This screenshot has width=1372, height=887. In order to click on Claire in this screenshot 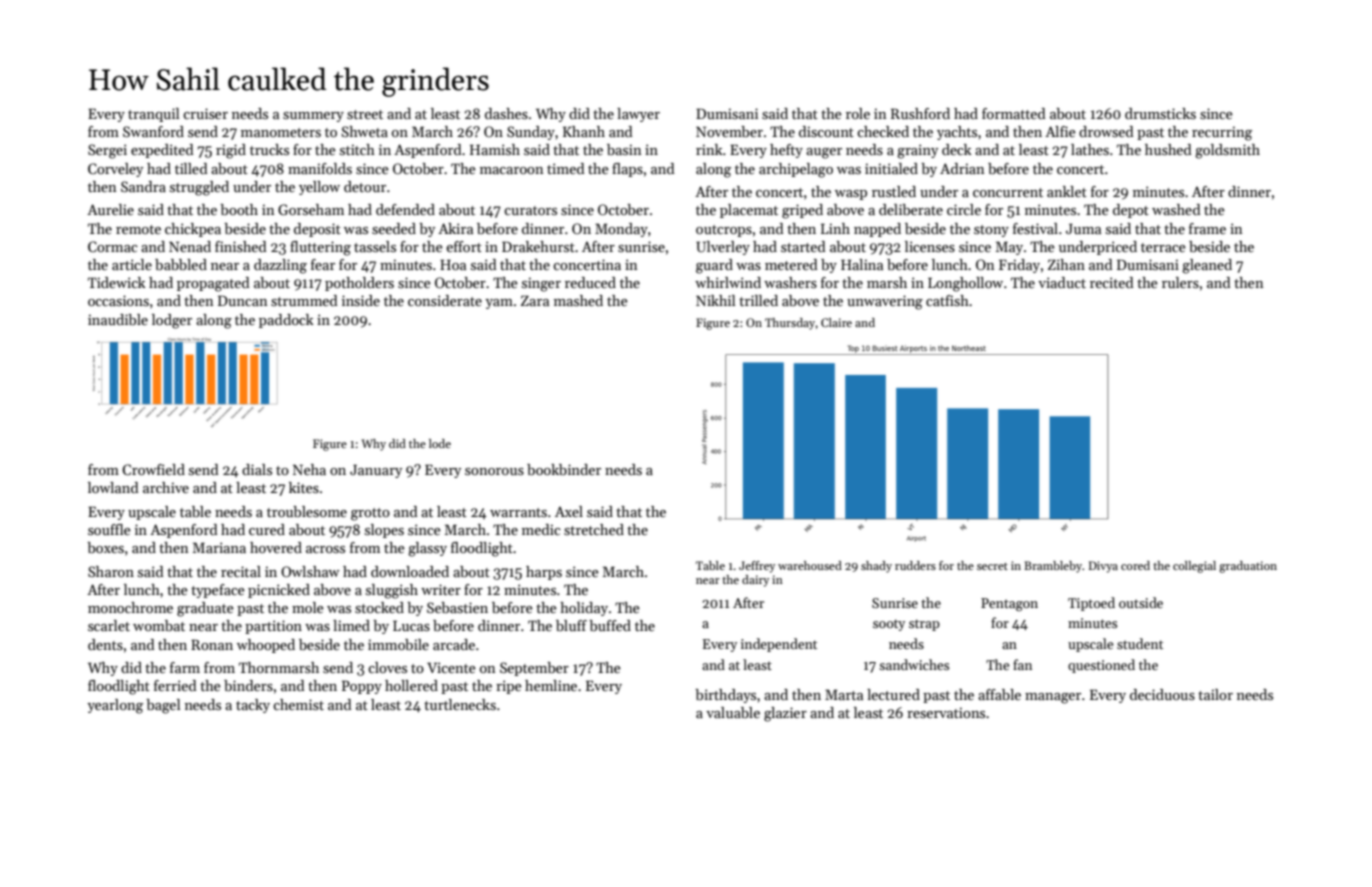, I will do `click(836, 322)`.
